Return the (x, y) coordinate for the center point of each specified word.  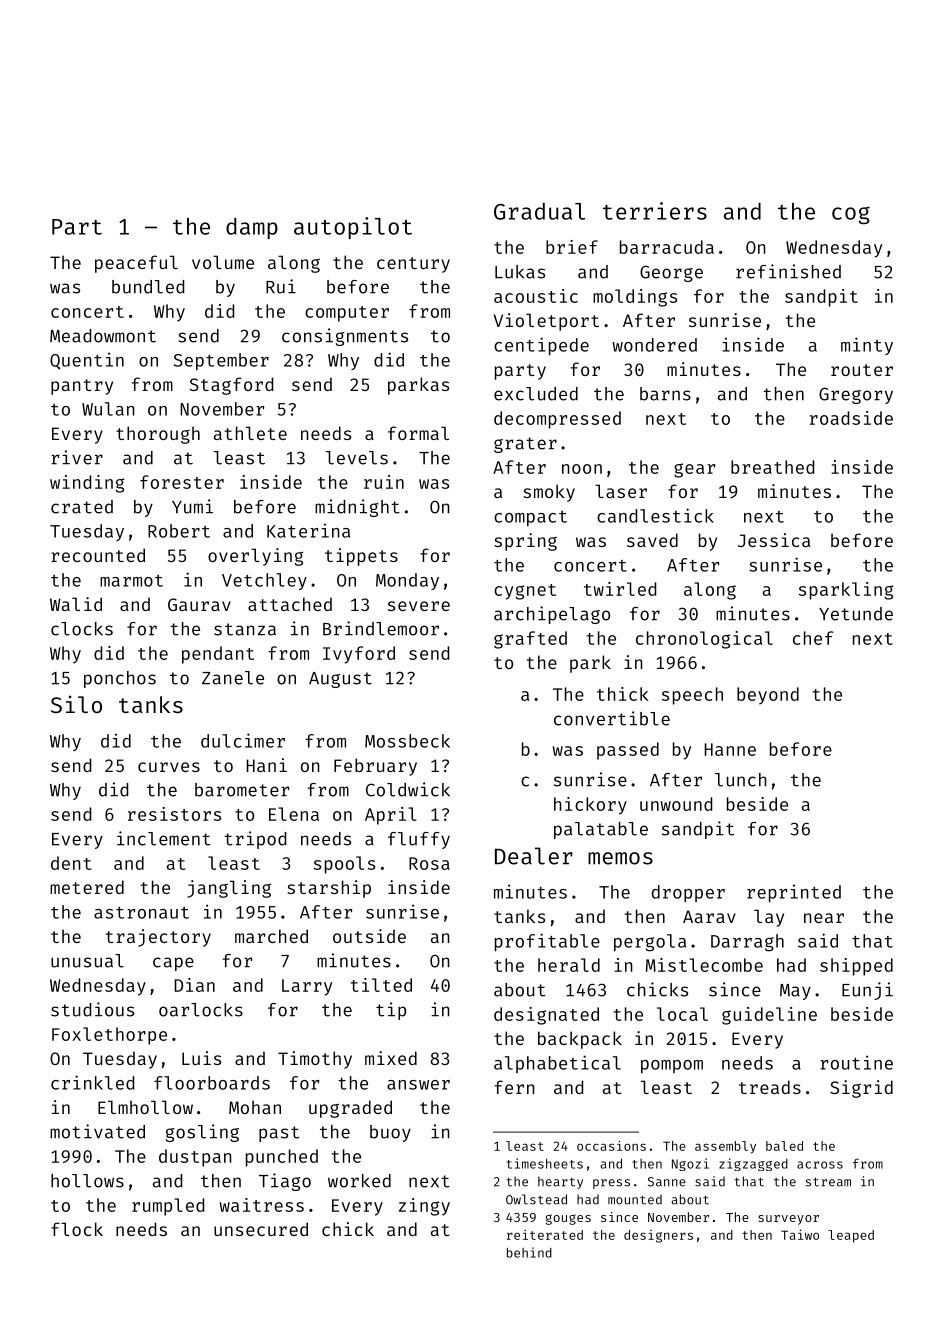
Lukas (520, 272)
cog (851, 215)
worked (359, 1181)
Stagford (231, 386)
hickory (590, 806)
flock (77, 1229)
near (824, 918)
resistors (174, 814)
